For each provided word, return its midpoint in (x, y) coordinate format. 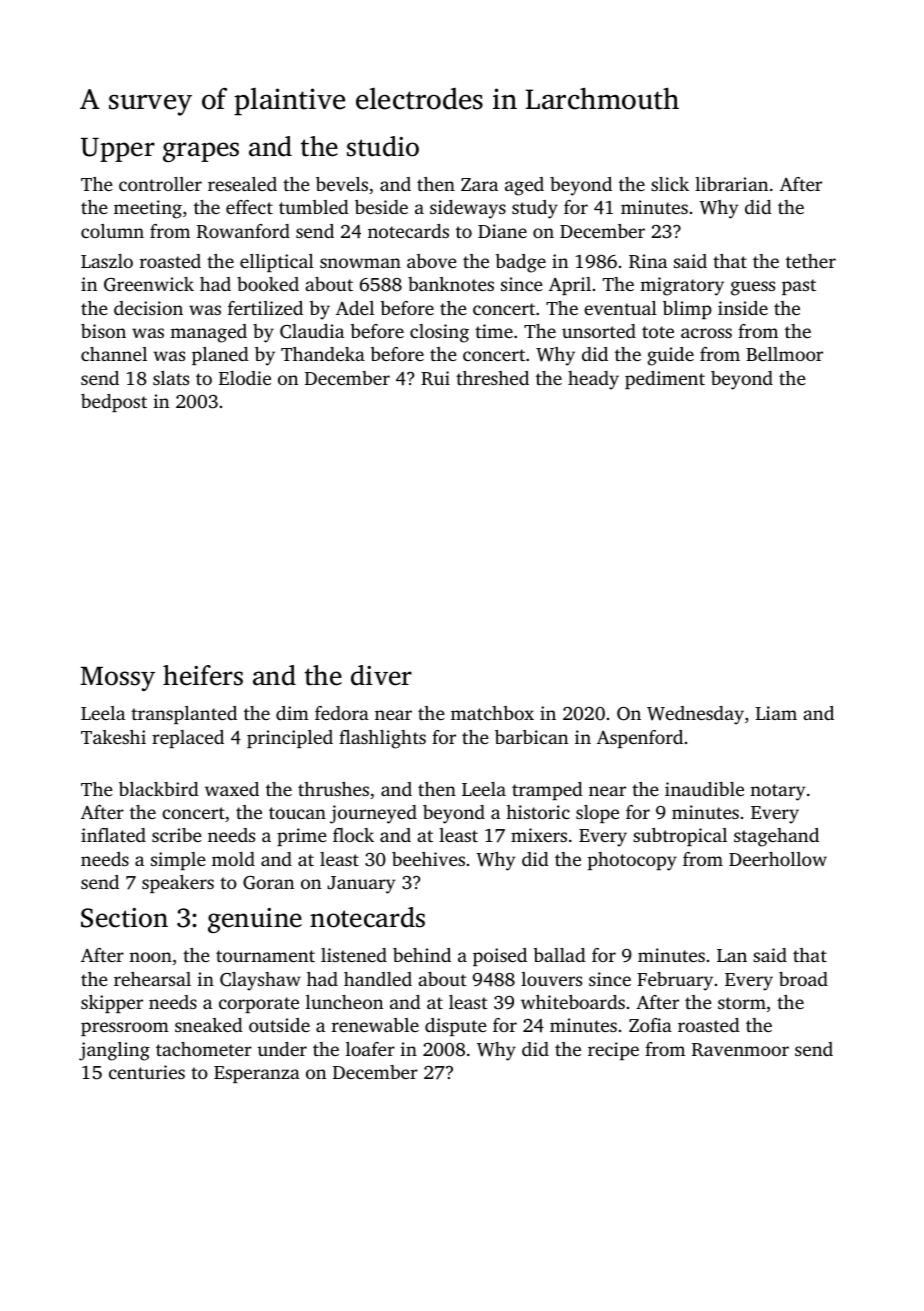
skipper (112, 1004)
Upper (118, 150)
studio (383, 146)
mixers (539, 835)
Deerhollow (778, 859)
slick (670, 184)
